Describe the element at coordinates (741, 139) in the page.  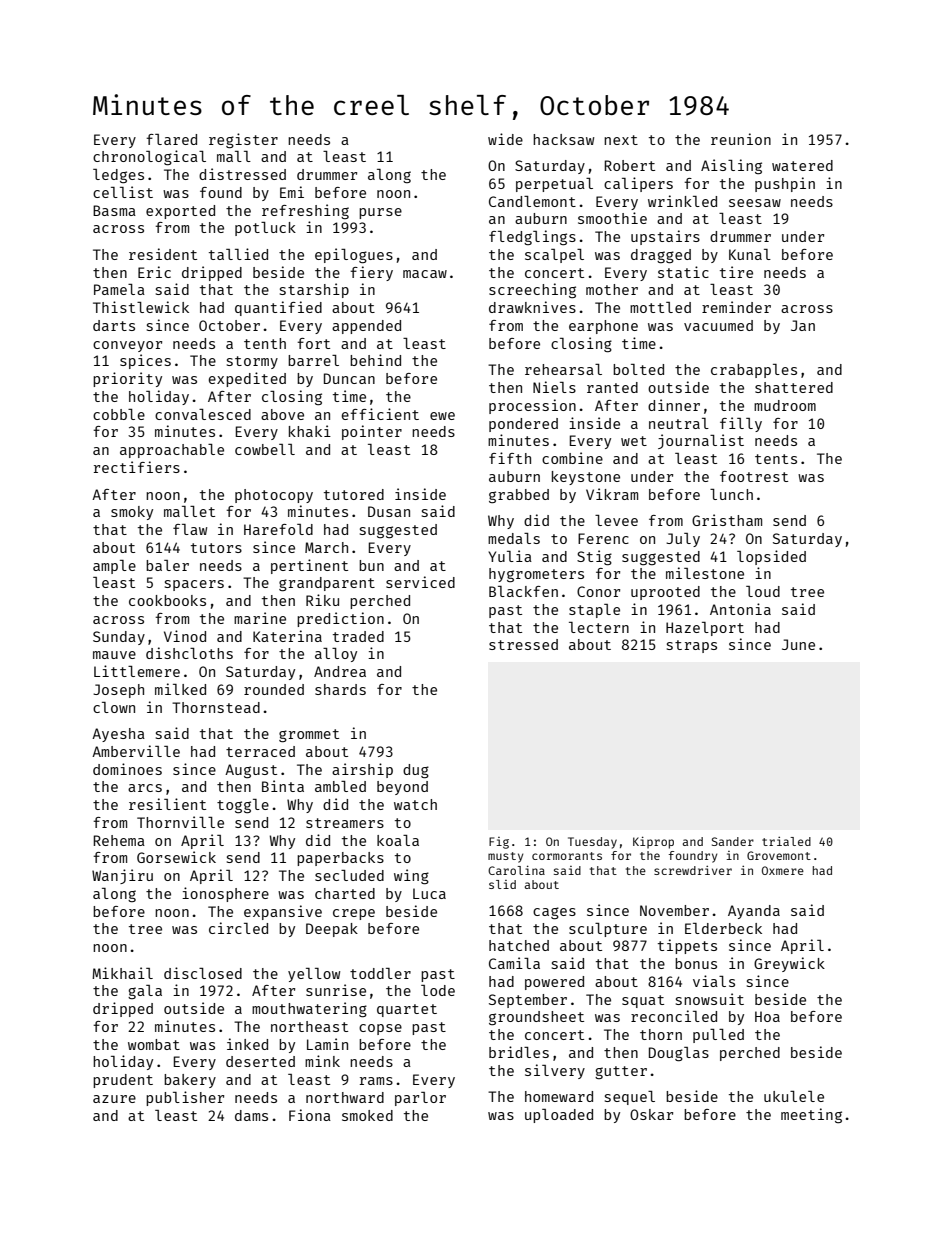
I see `reunion` at that location.
